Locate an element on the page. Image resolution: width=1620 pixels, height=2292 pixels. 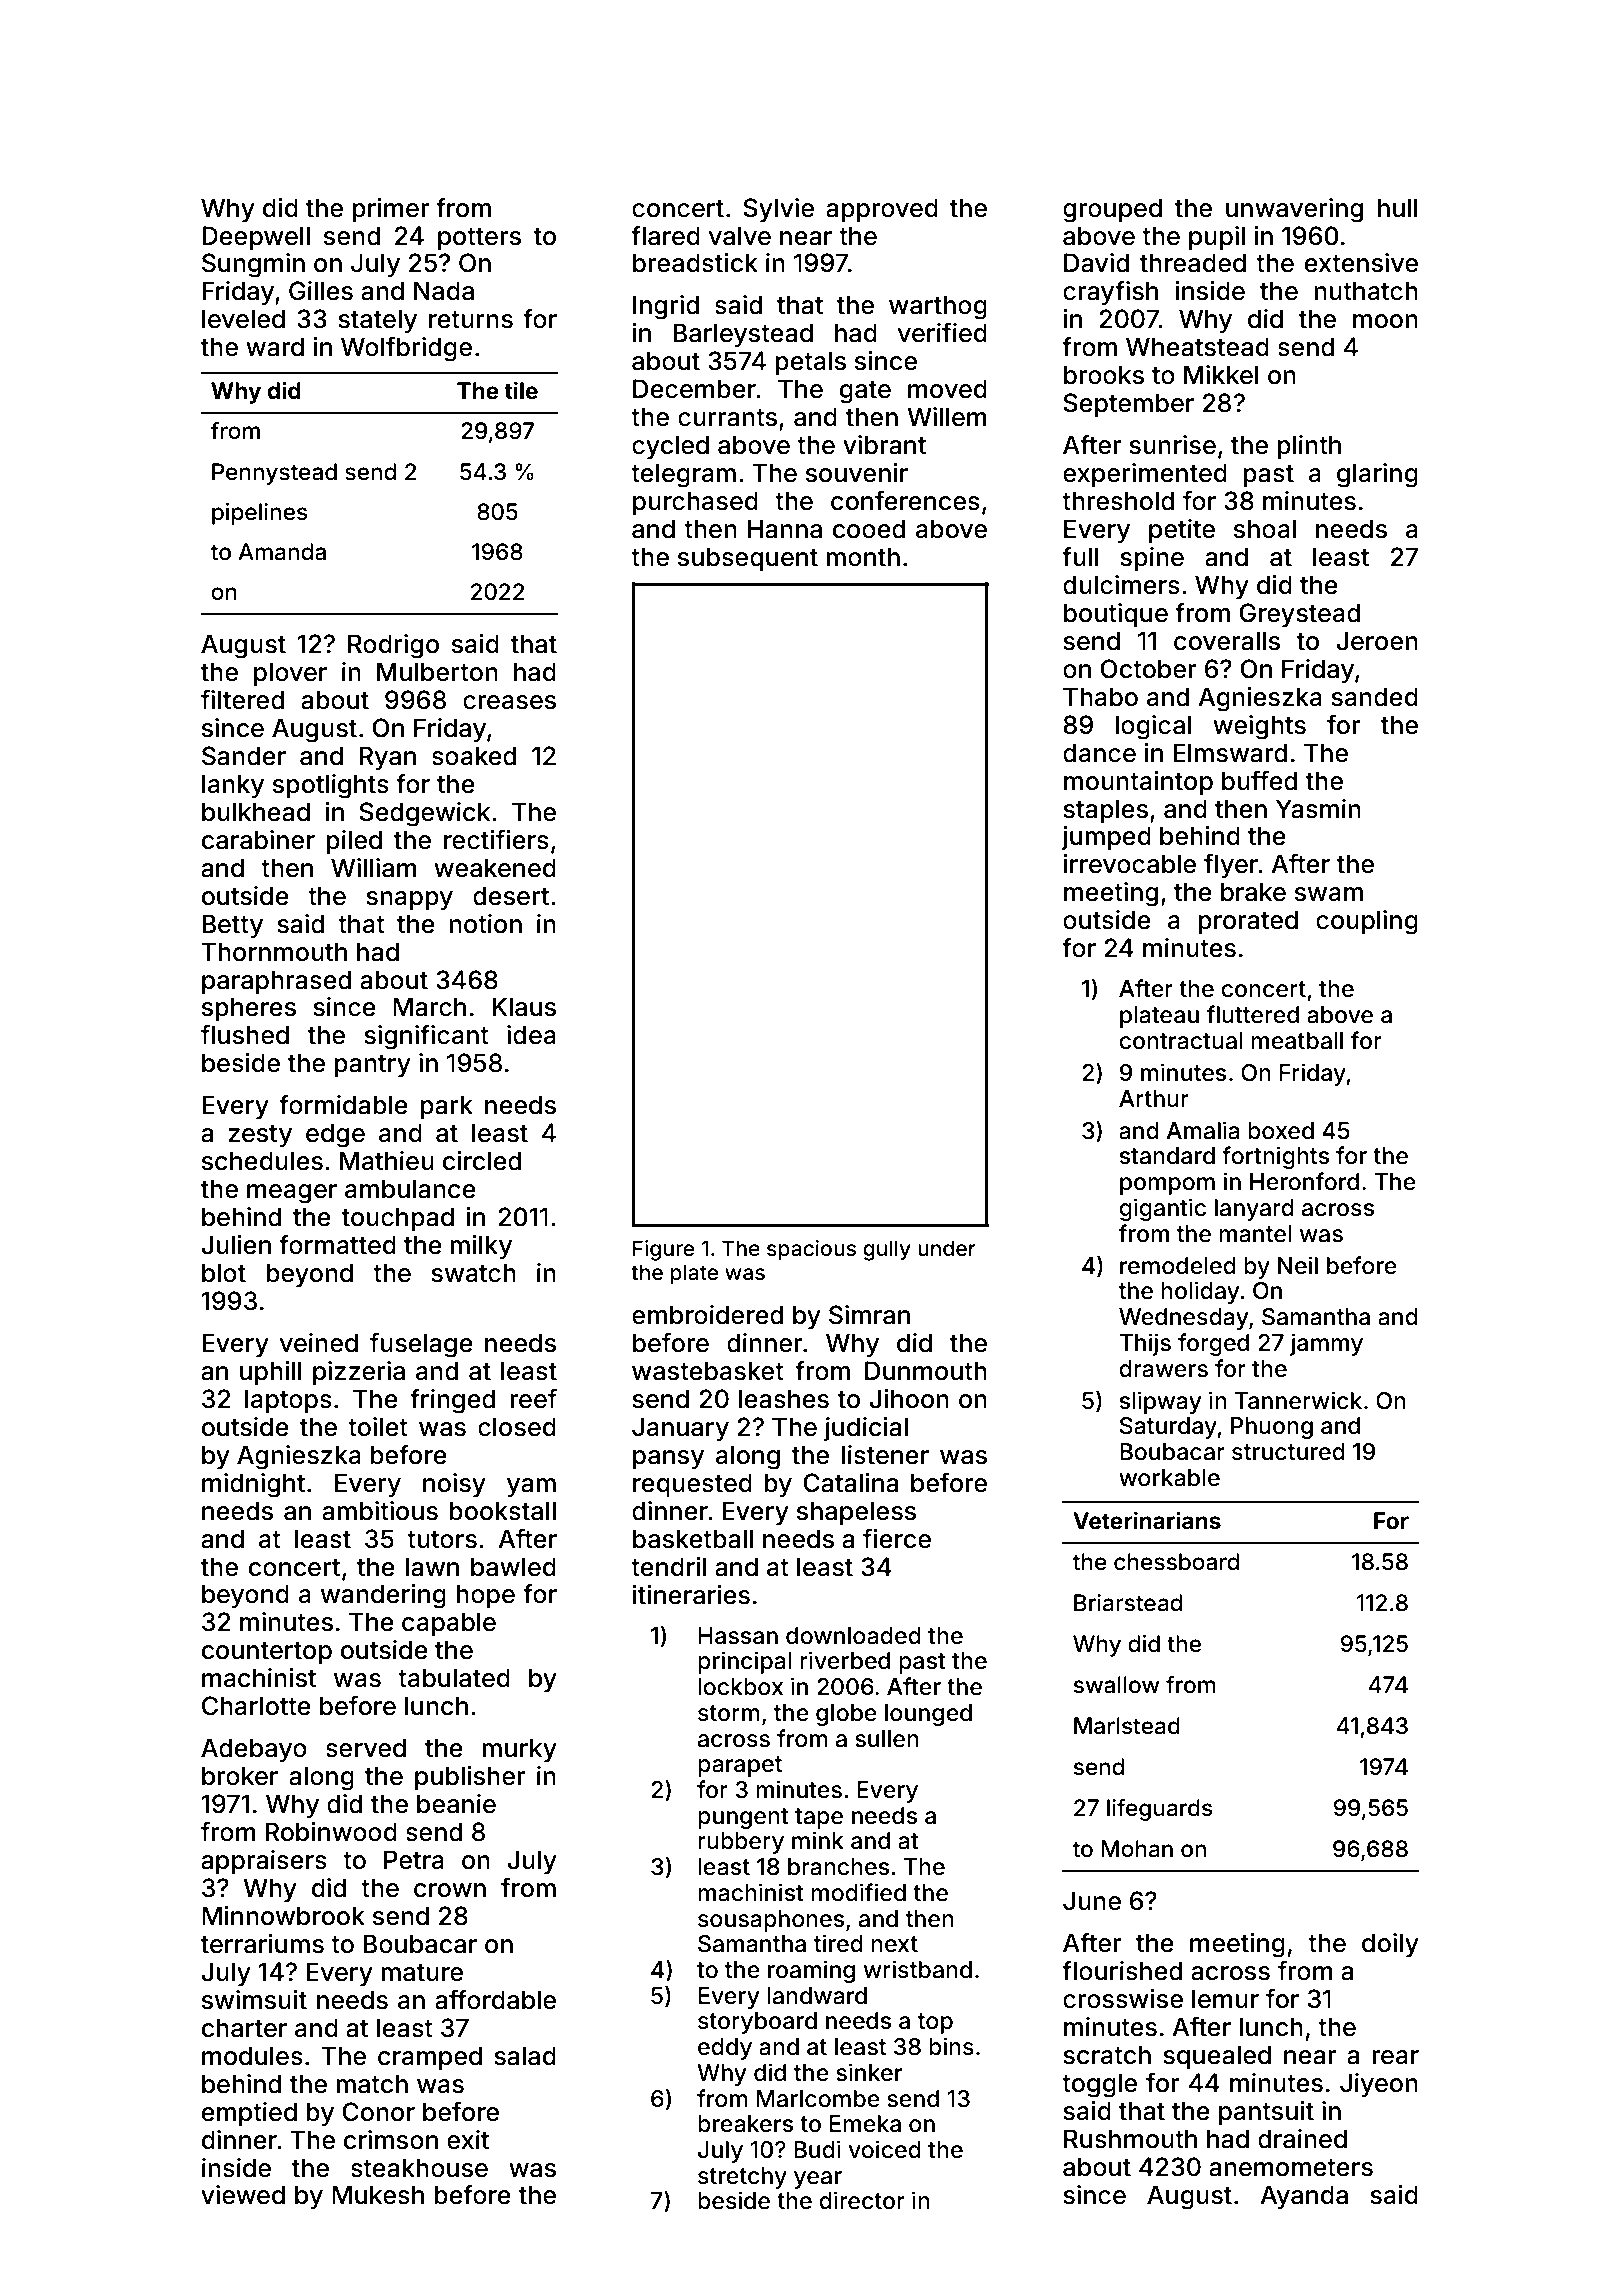
moon is located at coordinates (1385, 321).
